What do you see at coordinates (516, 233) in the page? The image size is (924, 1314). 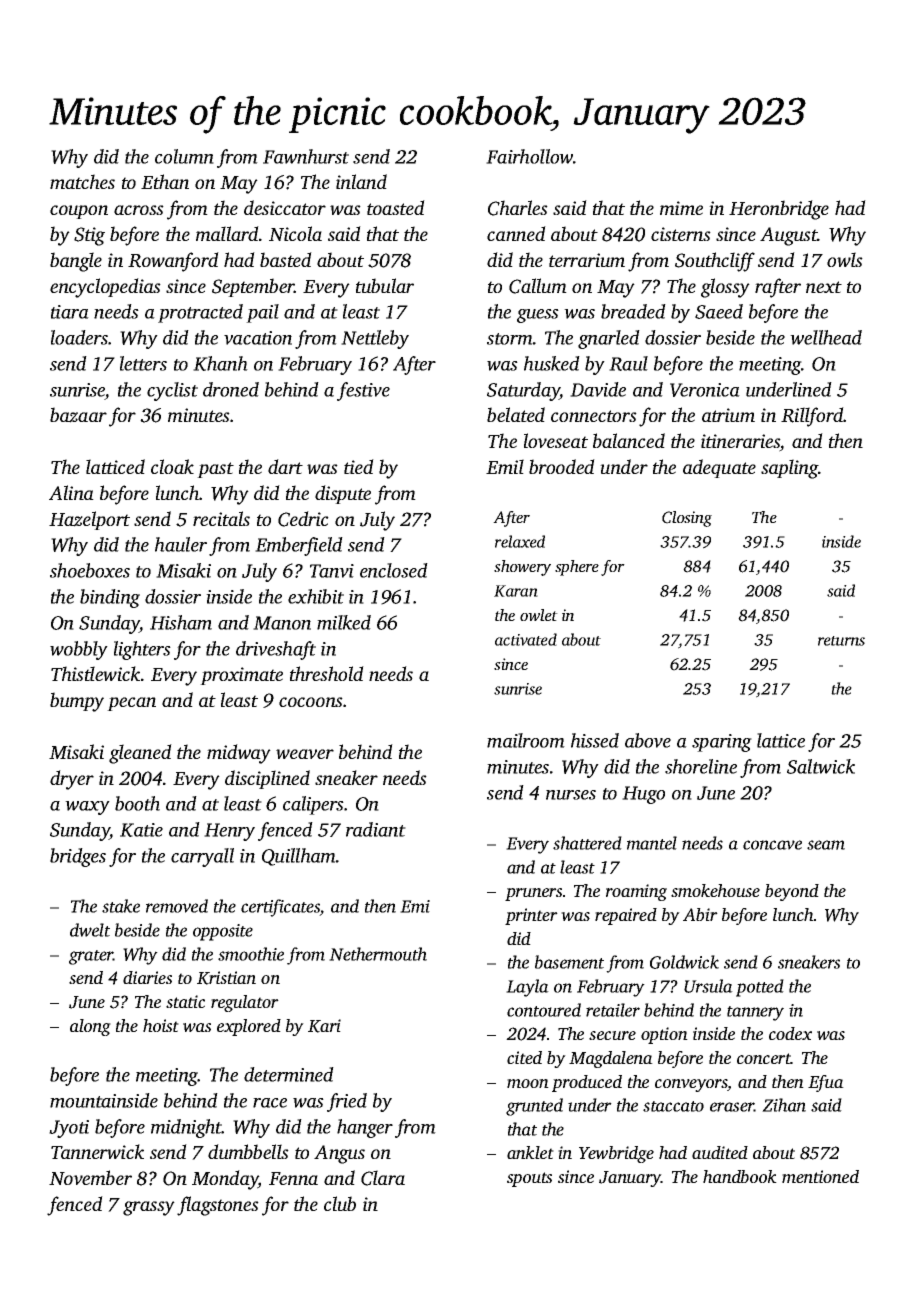 I see `canned` at bounding box center [516, 233].
